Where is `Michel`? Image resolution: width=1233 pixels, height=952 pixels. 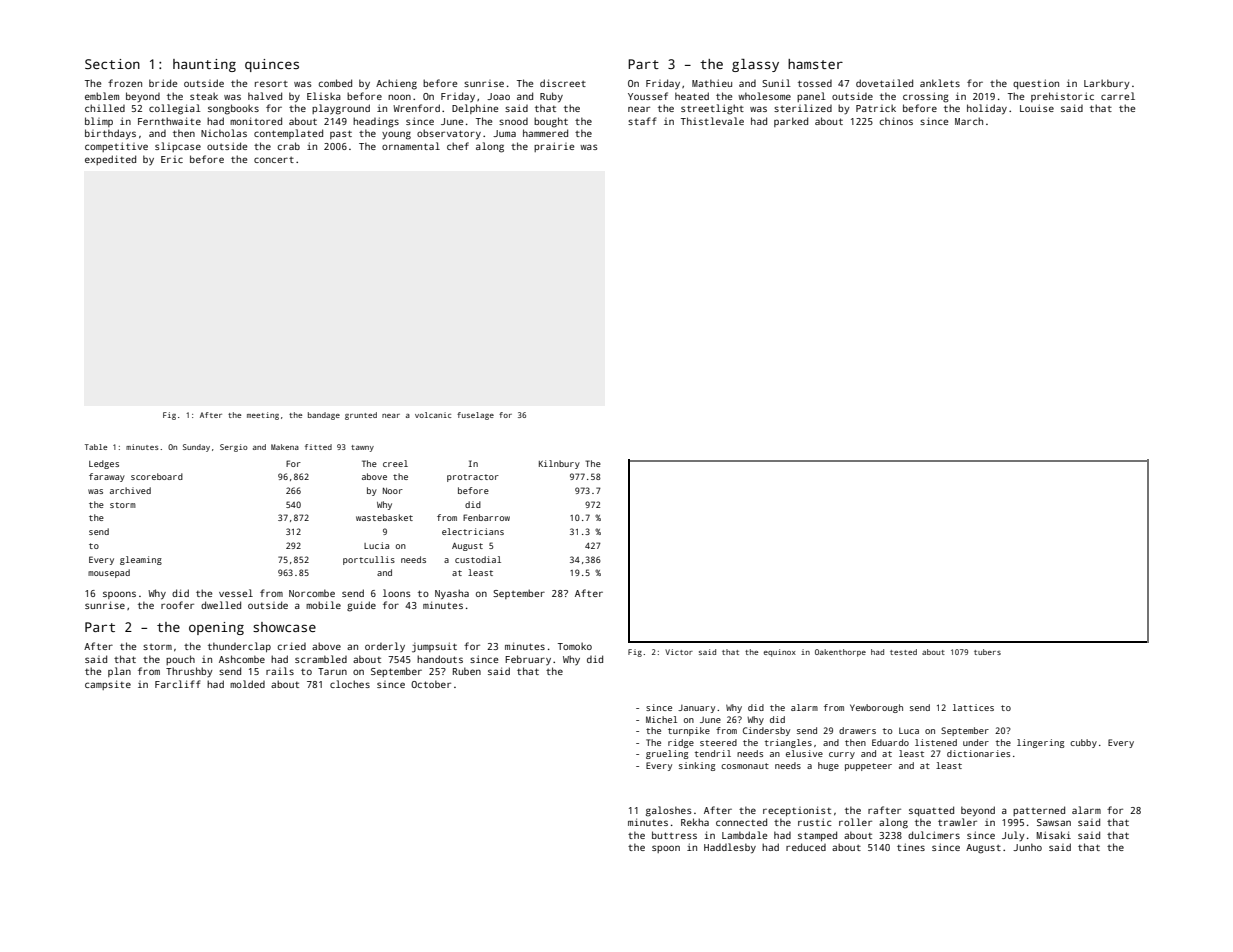 Michel is located at coordinates (661, 719).
